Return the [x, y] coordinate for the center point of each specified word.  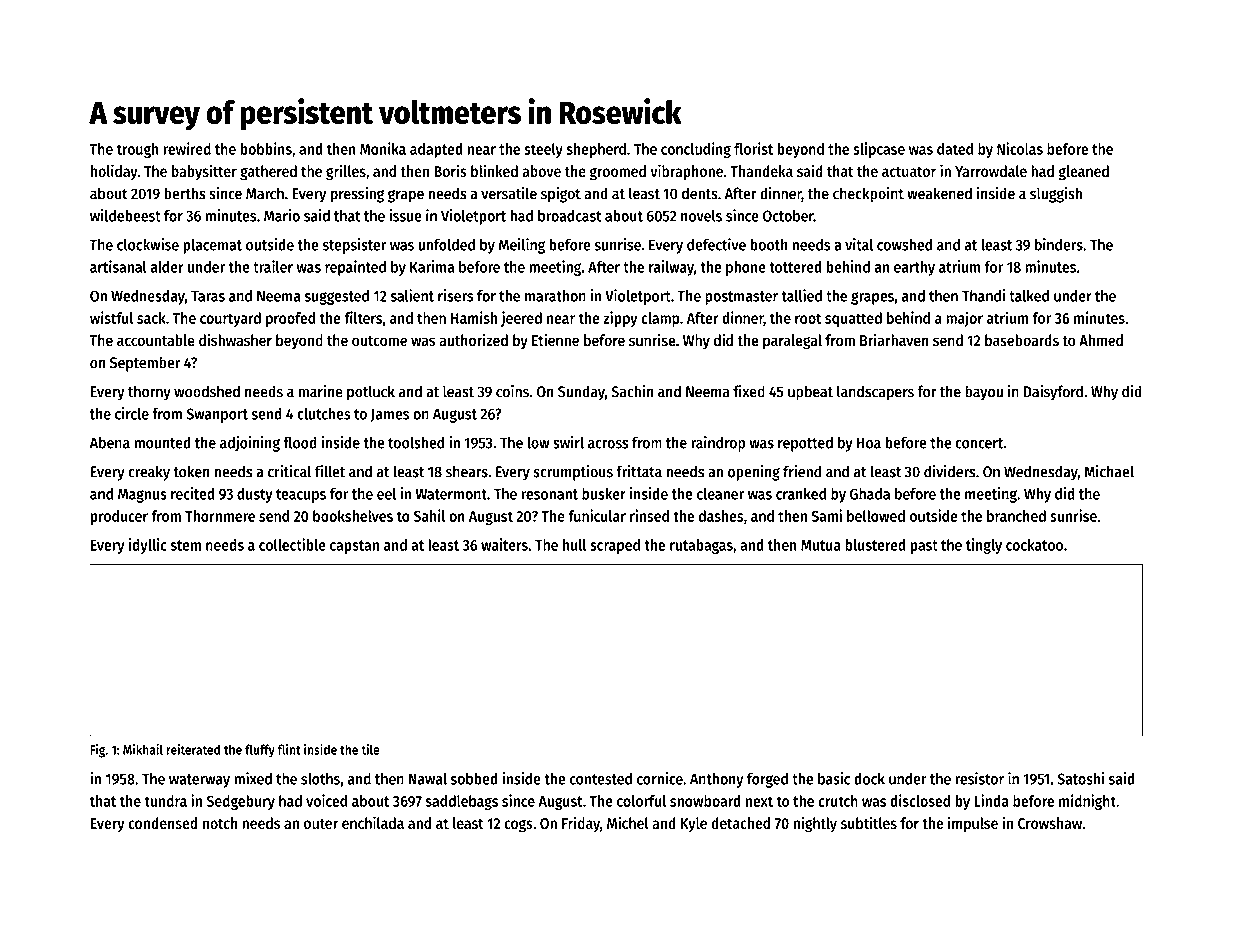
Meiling [522, 246]
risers [456, 295]
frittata [639, 471]
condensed [162, 823]
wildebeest [125, 215]
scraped [615, 546]
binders [1059, 244]
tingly [984, 546]
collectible [292, 544]
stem [185, 545]
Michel [628, 822]
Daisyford [1053, 393]
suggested [337, 297]
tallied [801, 295]
